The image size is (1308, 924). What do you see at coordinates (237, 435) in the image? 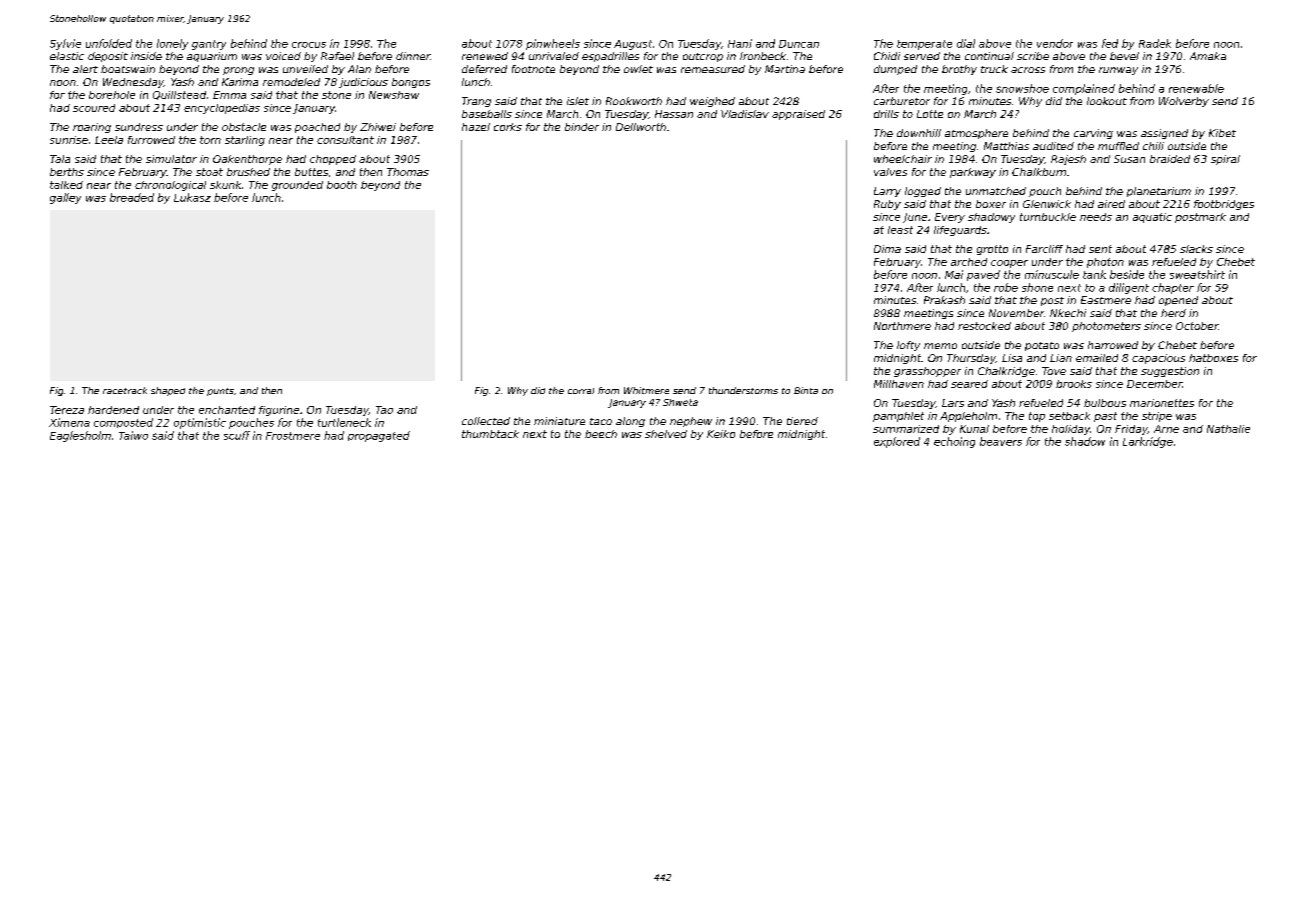
I see `scuff` at bounding box center [237, 435].
